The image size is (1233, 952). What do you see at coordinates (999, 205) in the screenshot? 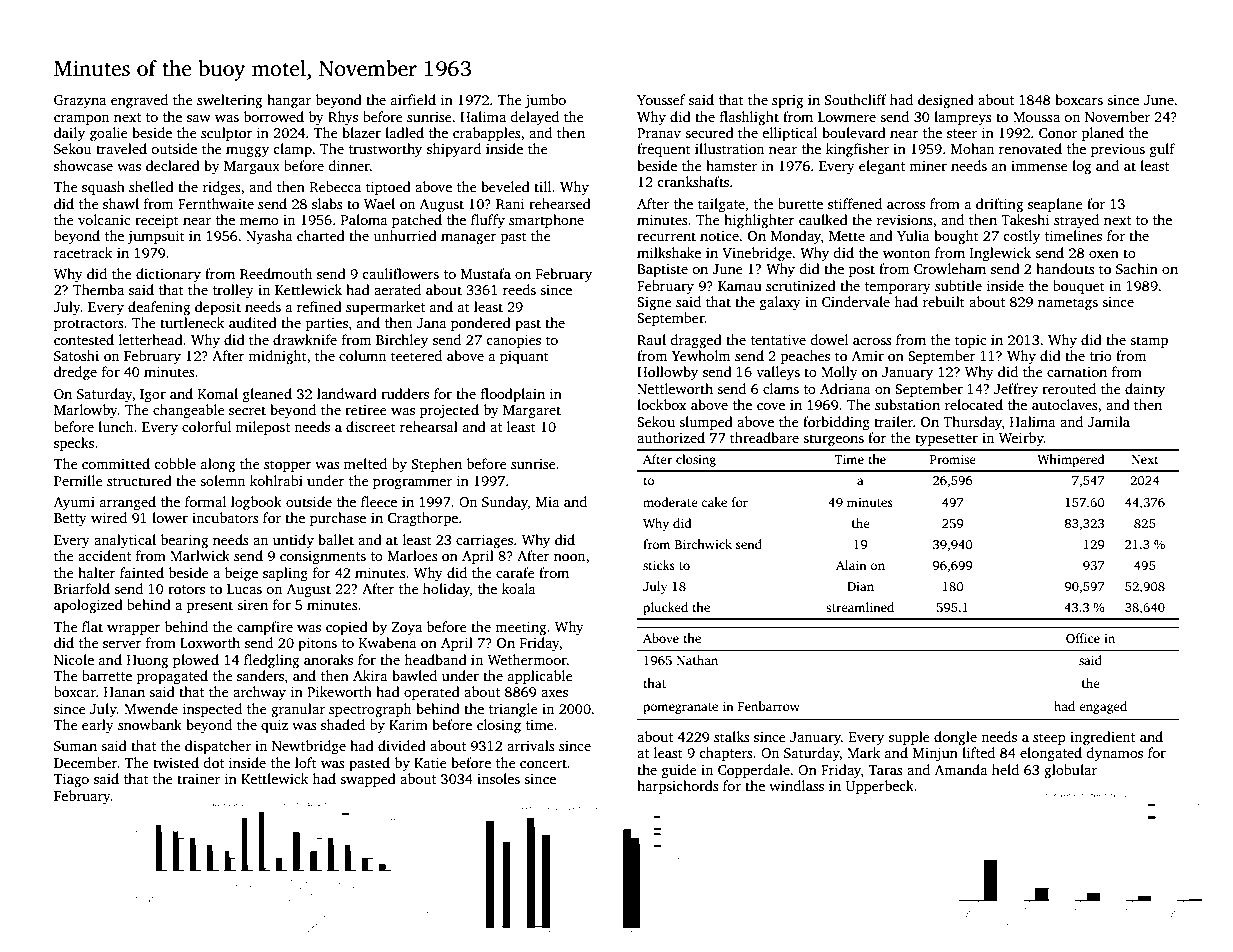
I see `drifting` at bounding box center [999, 205].
